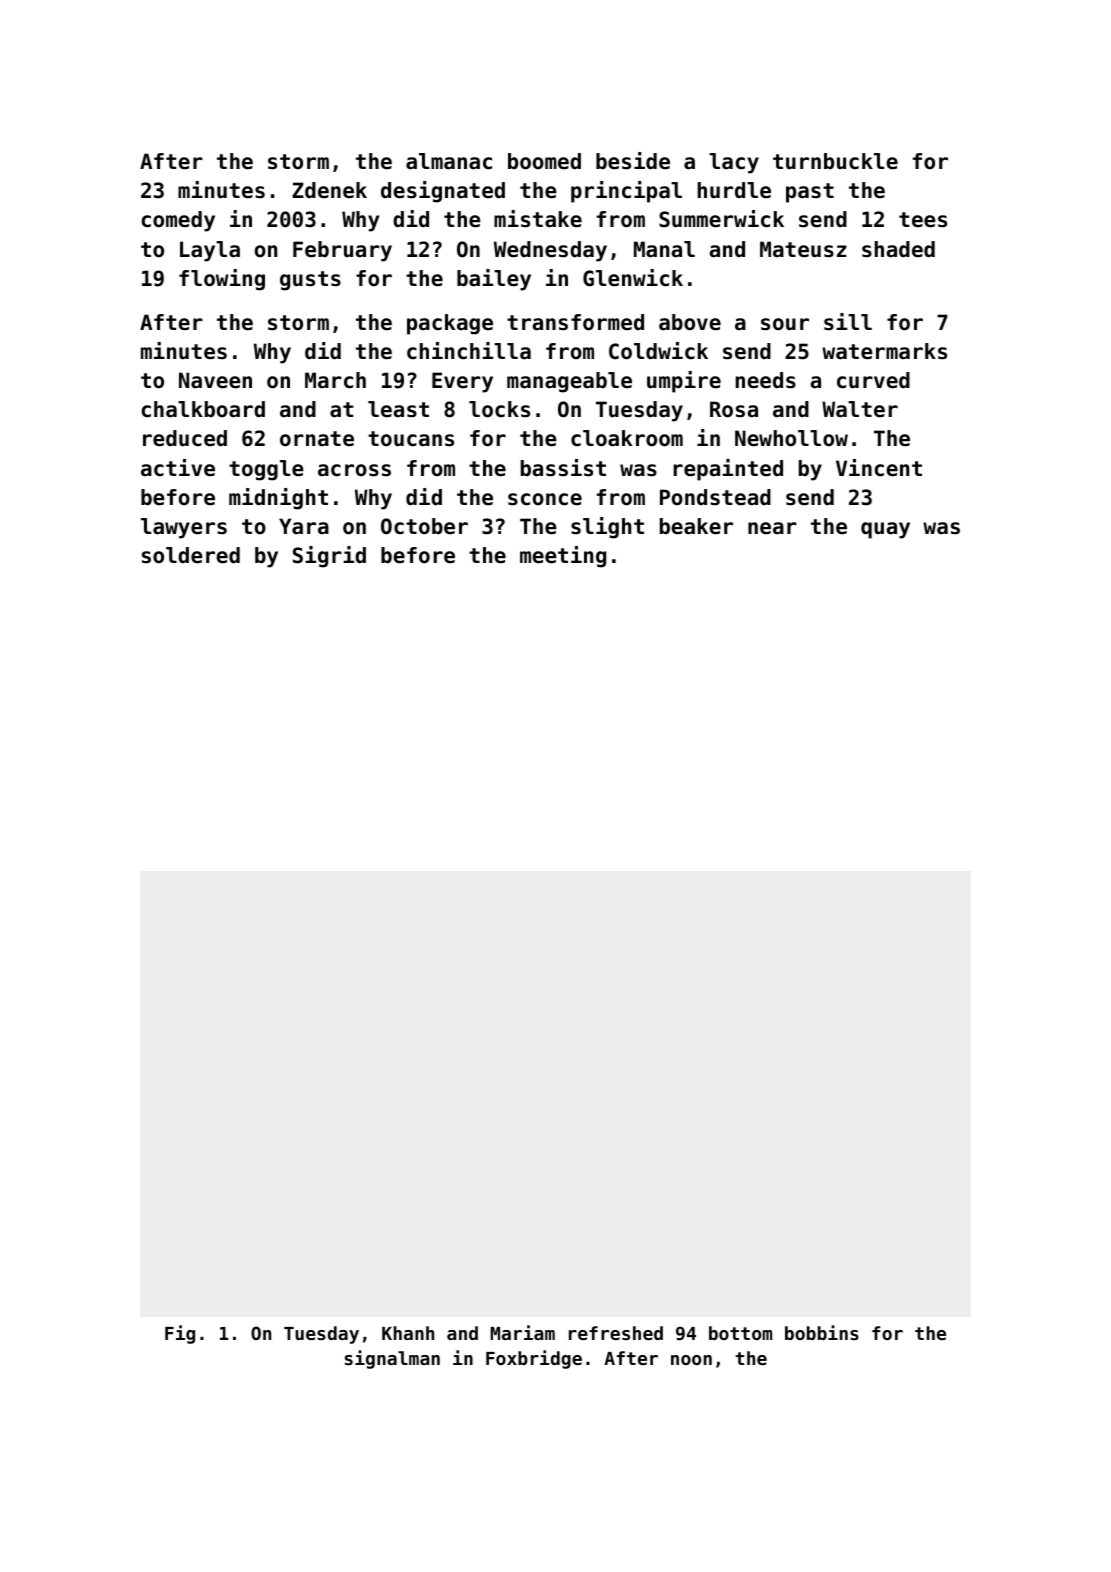 The height and width of the screenshot is (1572, 1111). I want to click on quay, so click(885, 530).
